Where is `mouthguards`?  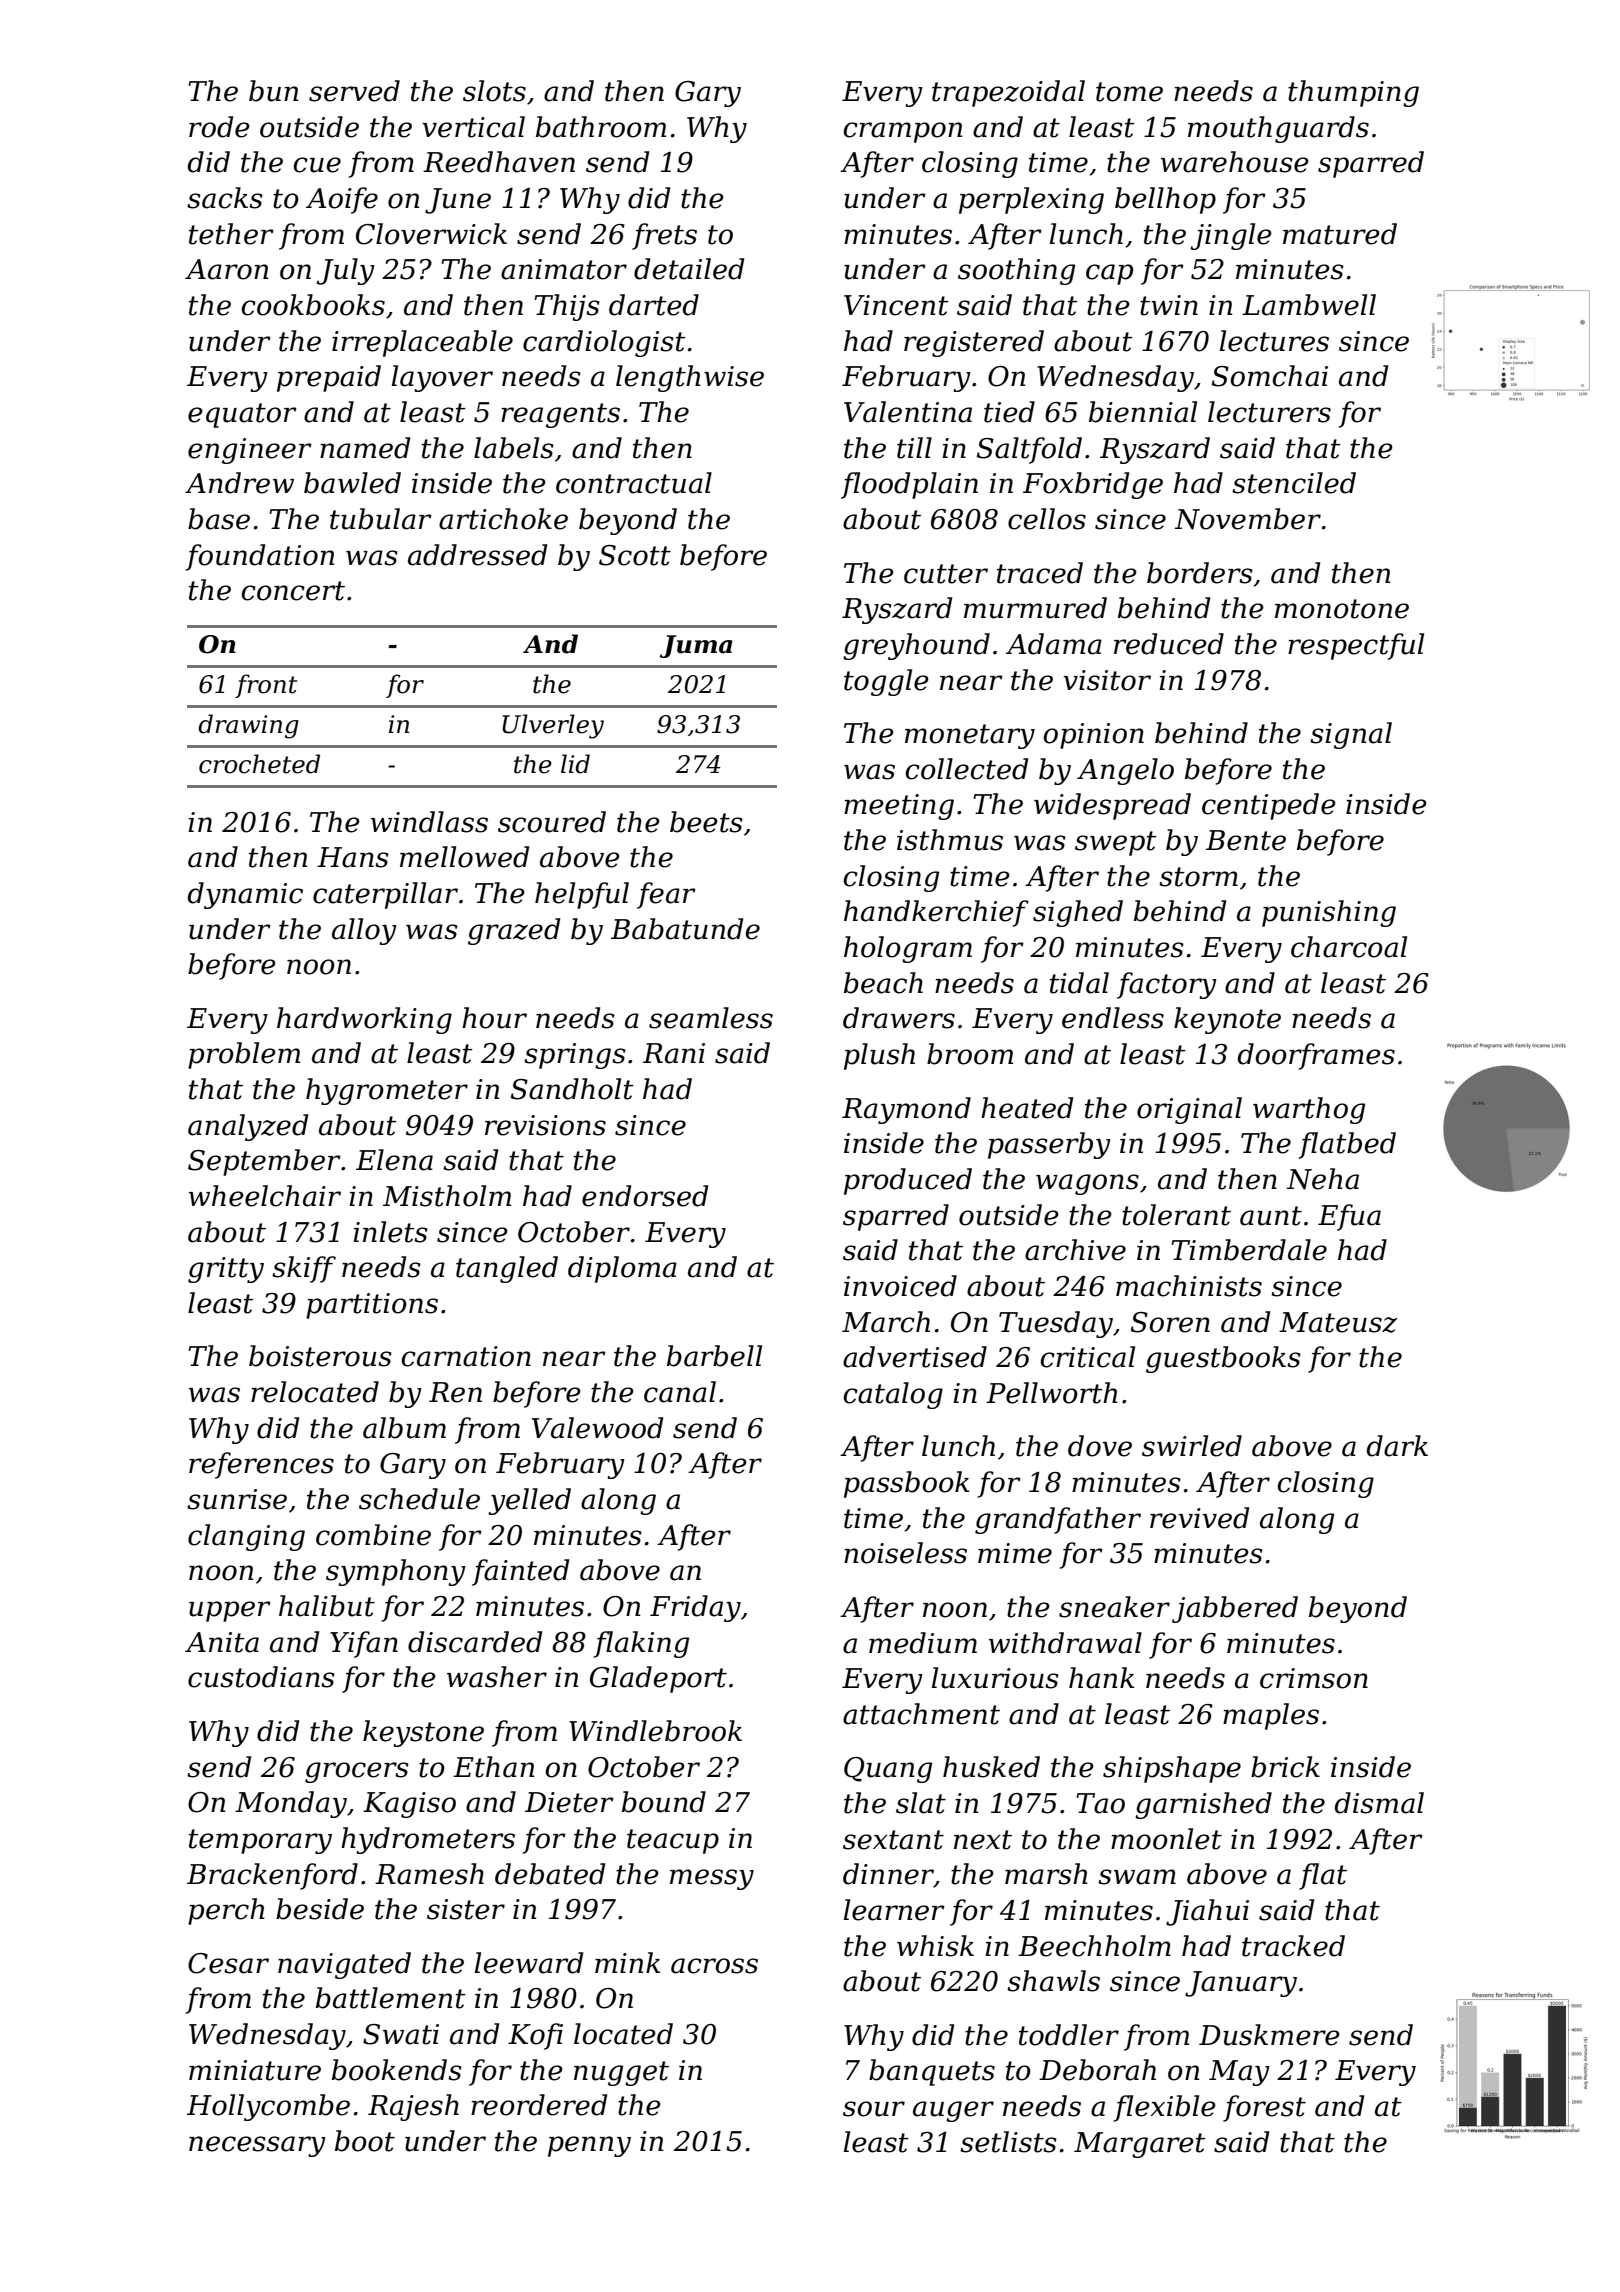
mouthguards is located at coordinates (1278, 129).
